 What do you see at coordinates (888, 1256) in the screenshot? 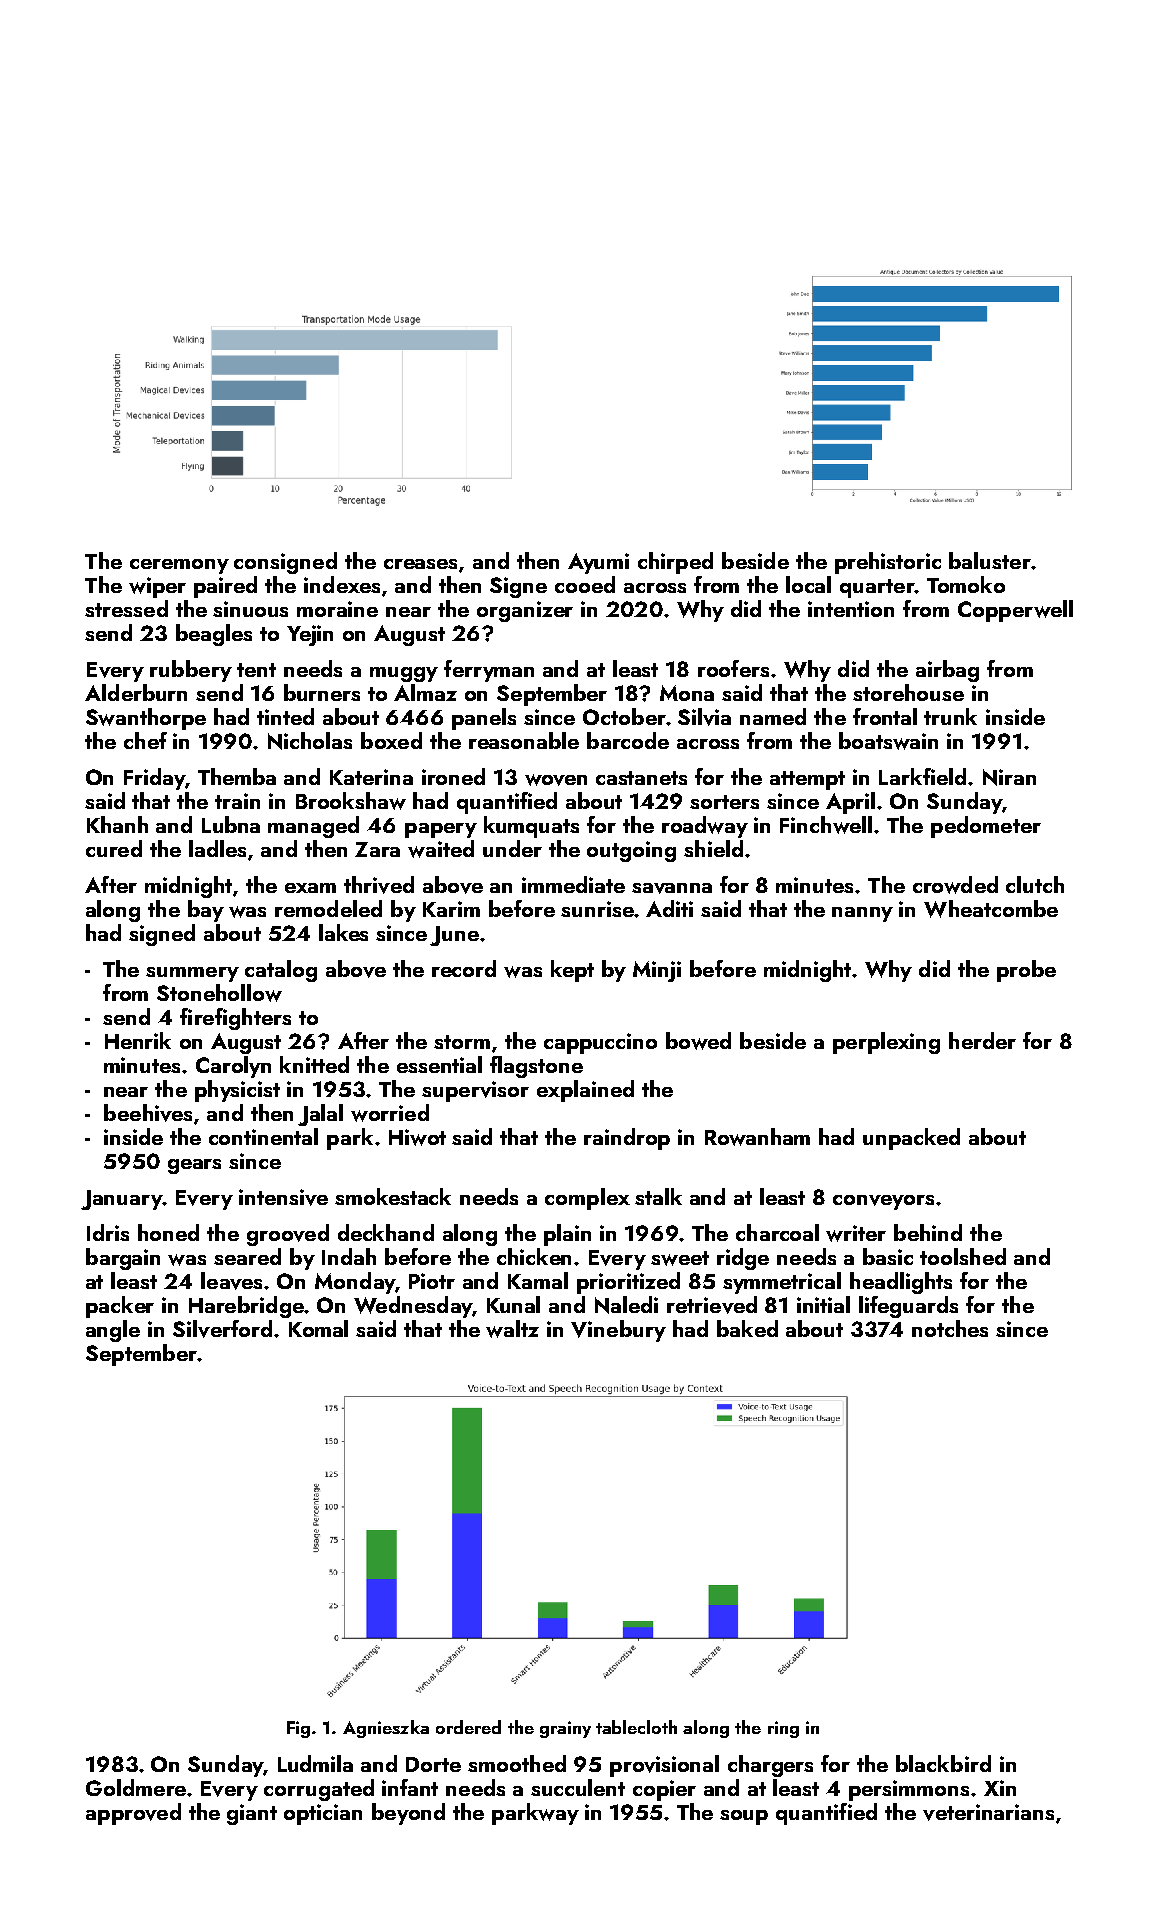
I see `basic` at bounding box center [888, 1256].
